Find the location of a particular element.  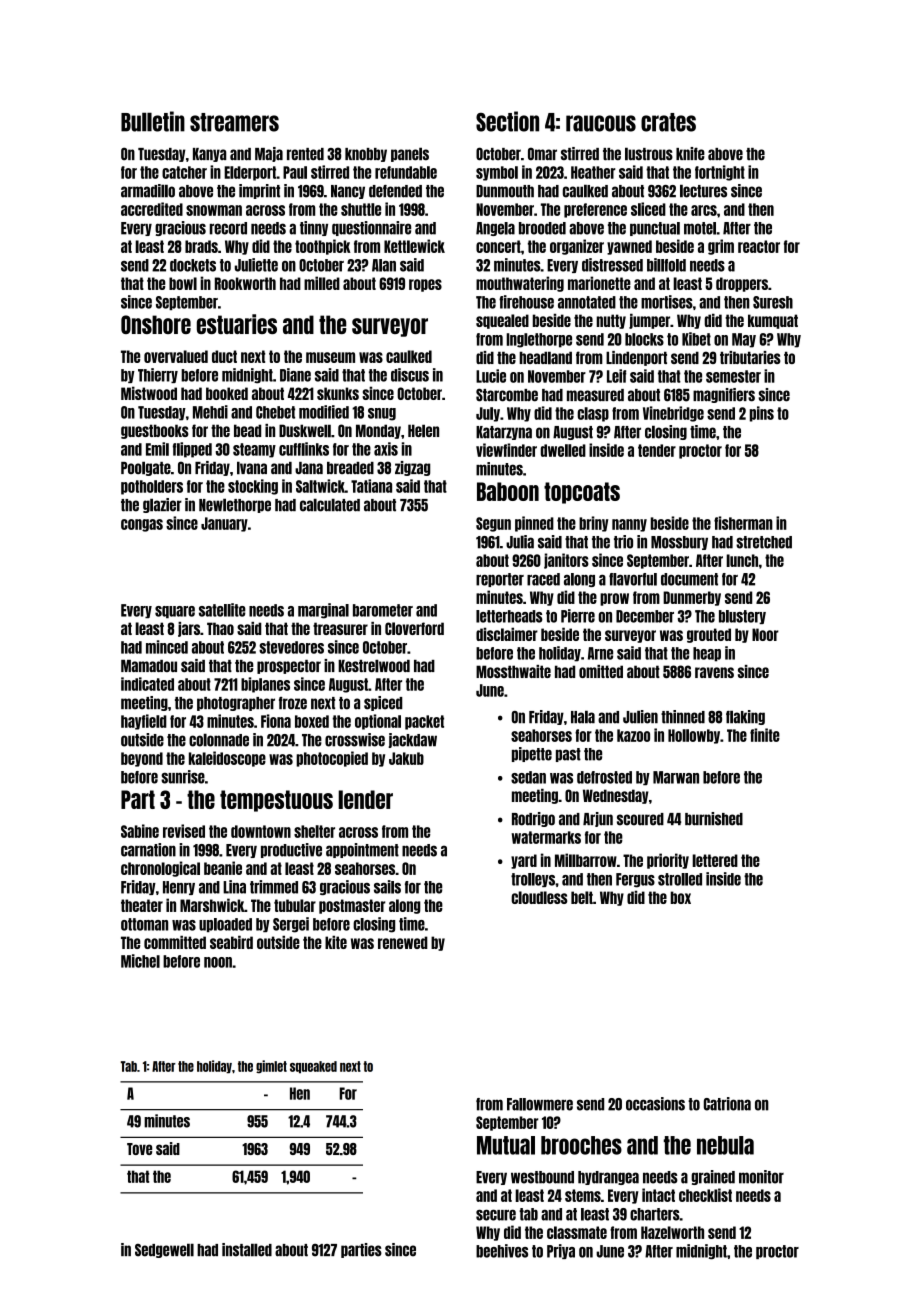

estuaries is located at coordinates (237, 324).
